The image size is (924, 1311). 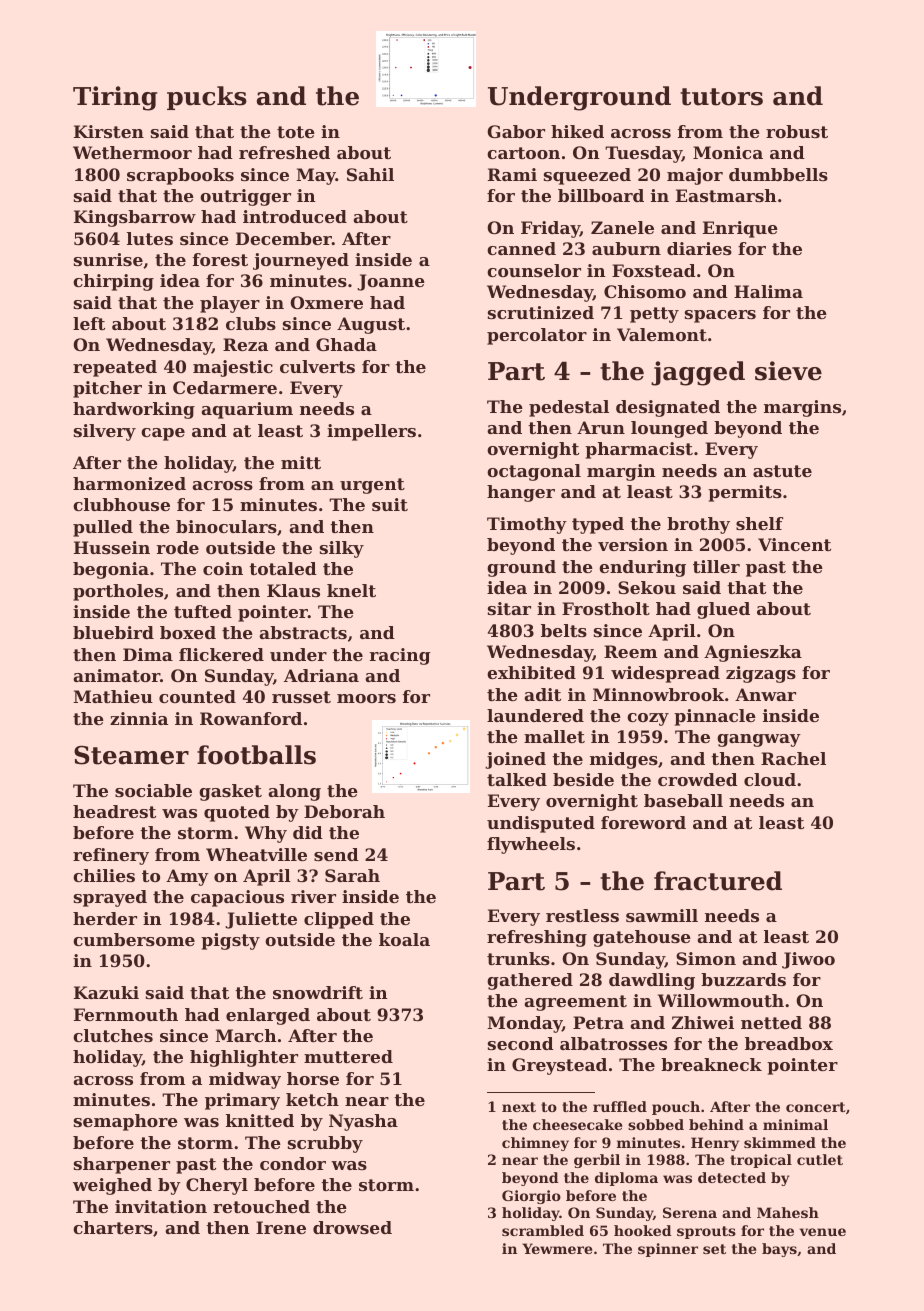 I want to click on koala, so click(x=404, y=939).
